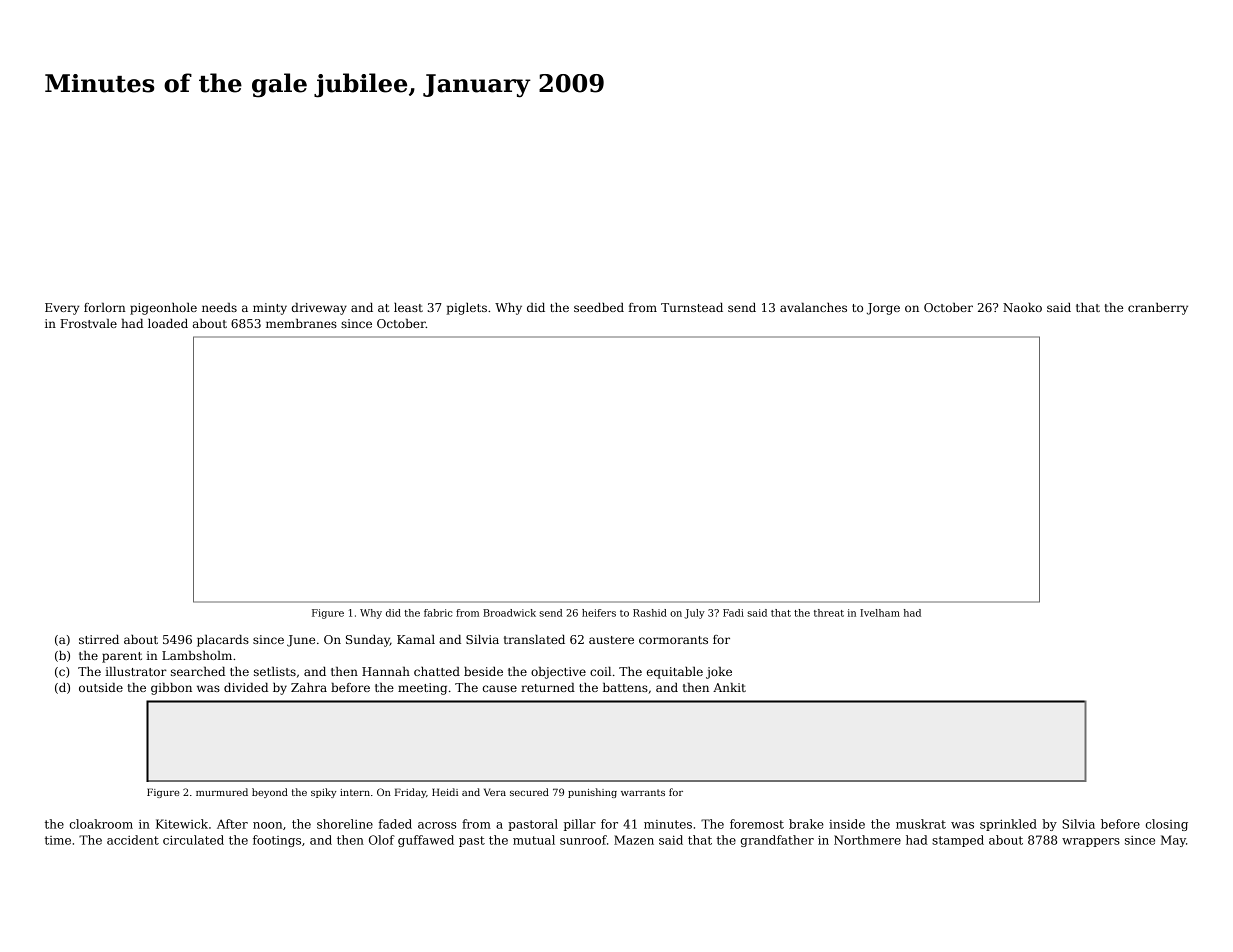 The height and width of the image is (952, 1233). Describe the element at coordinates (880, 613) in the image. I see `Ivelham` at that location.
